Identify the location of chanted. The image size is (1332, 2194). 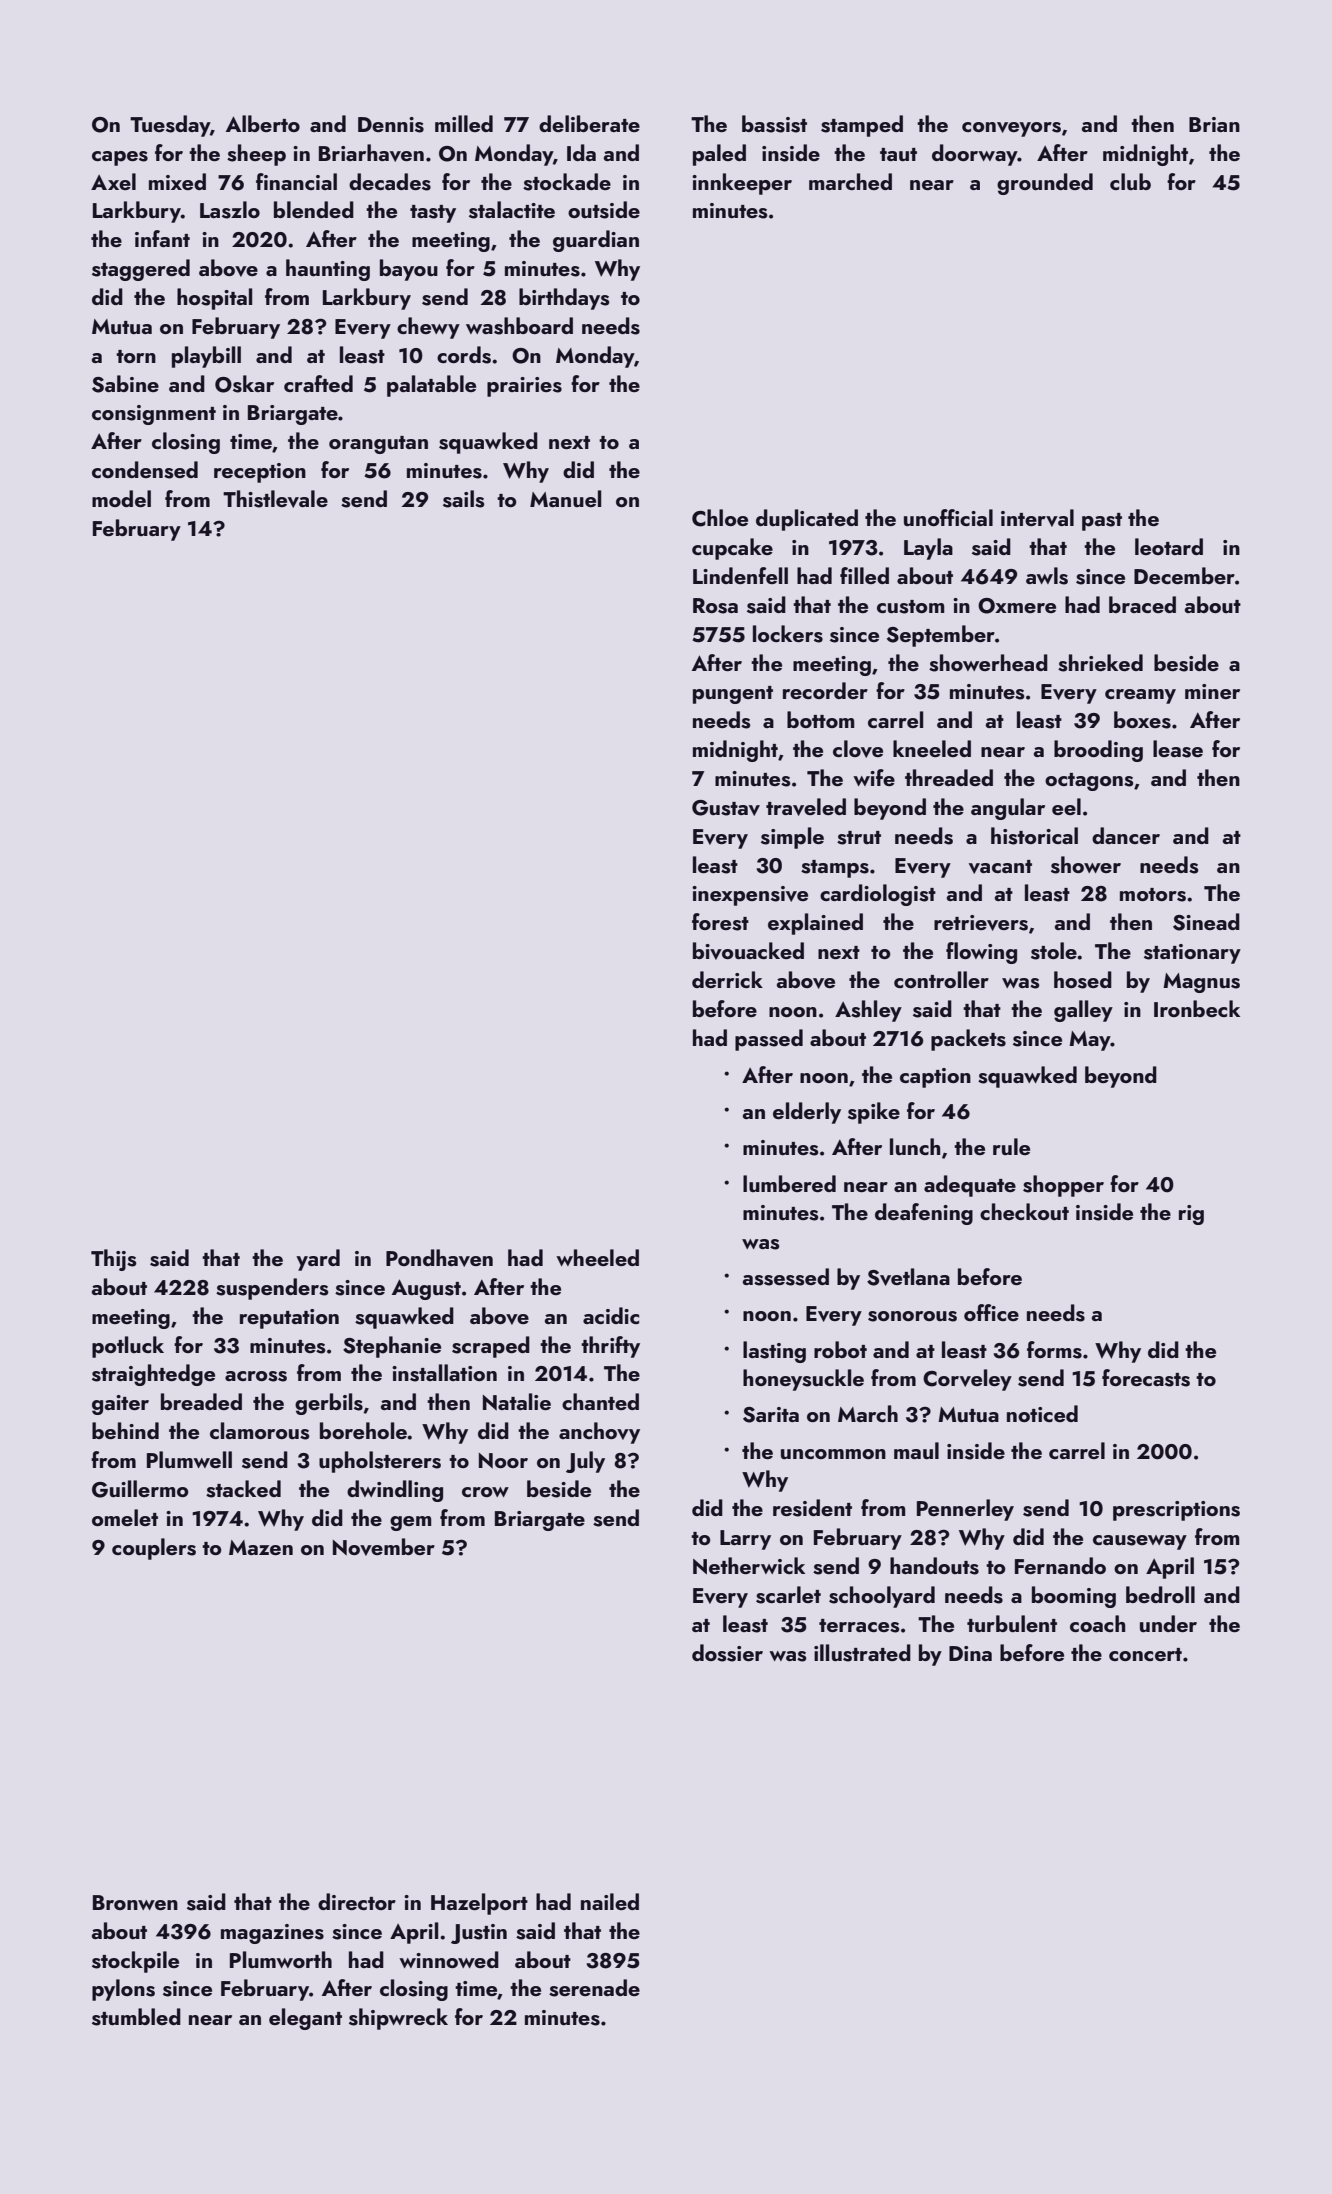
(600, 1401).
